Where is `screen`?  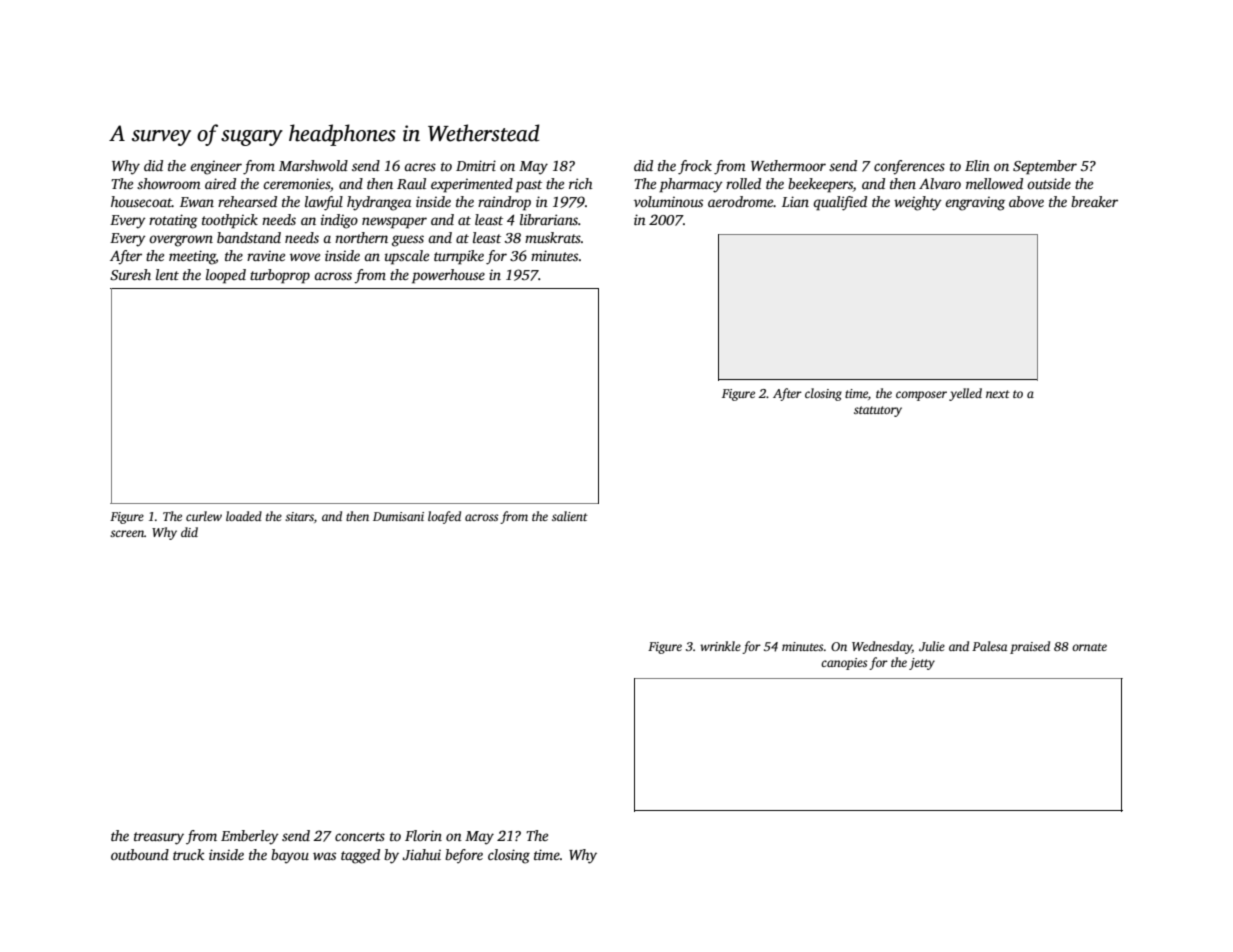
screen is located at coordinates (127, 533).
